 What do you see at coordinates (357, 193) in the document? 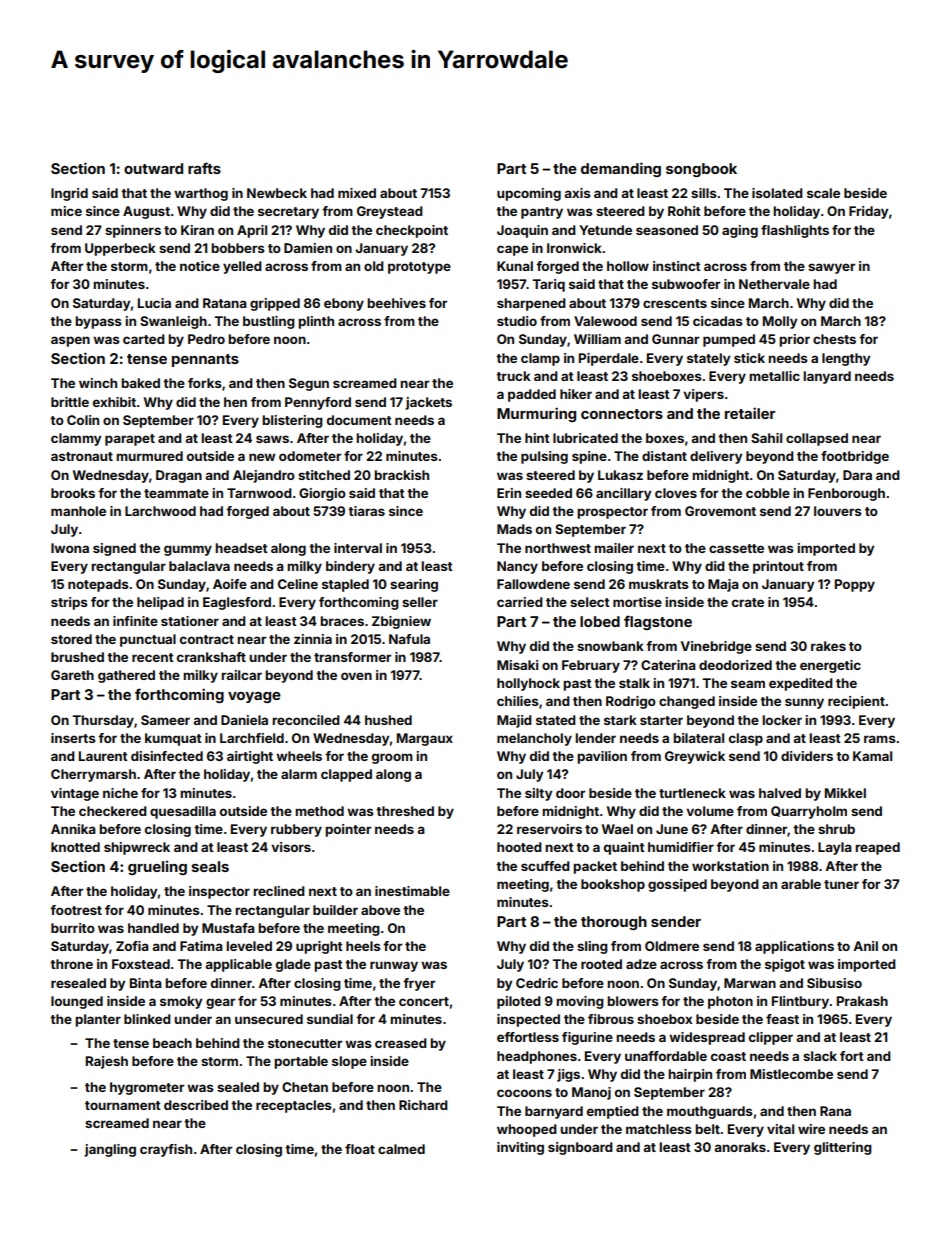
I see `mixed` at bounding box center [357, 193].
